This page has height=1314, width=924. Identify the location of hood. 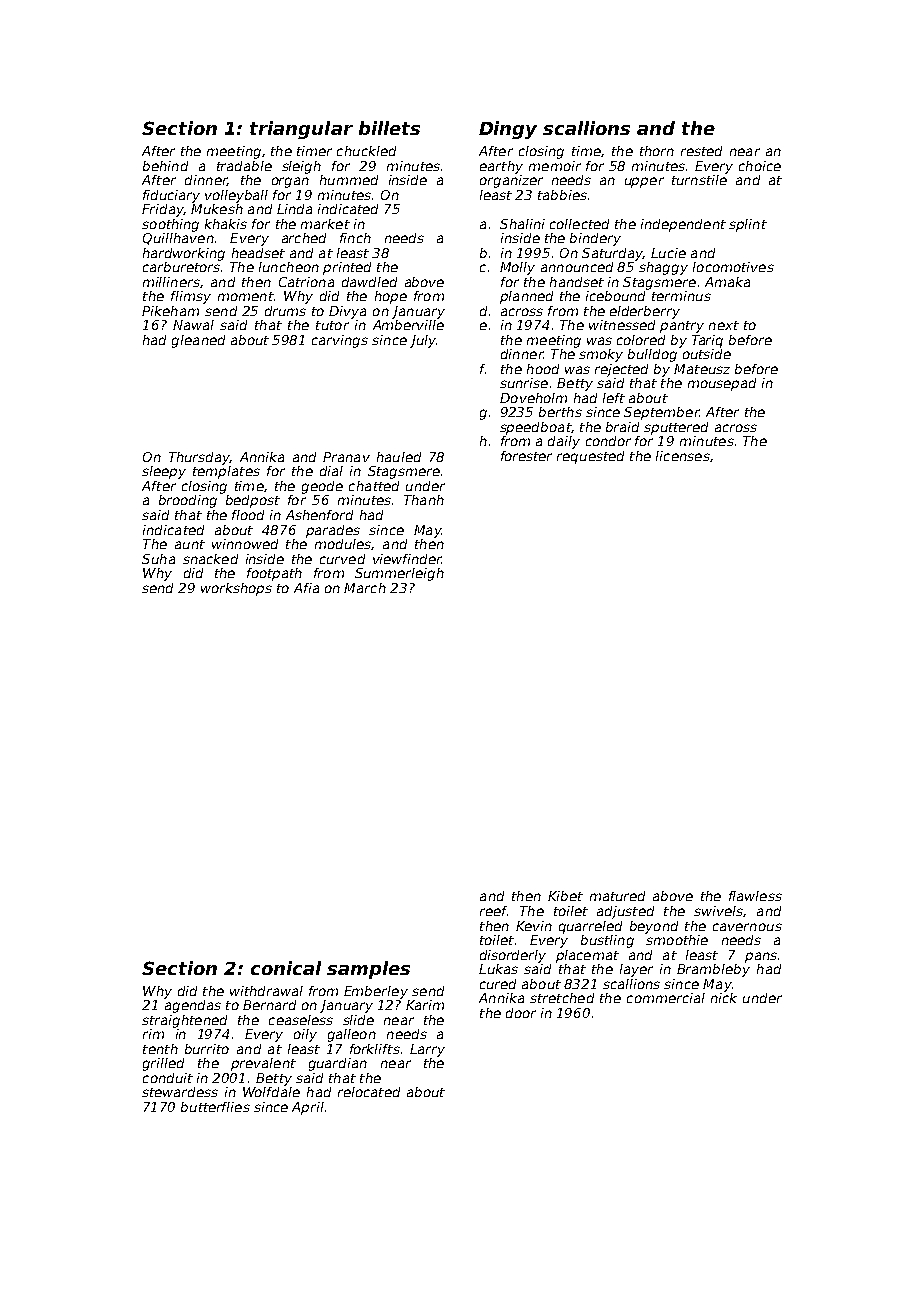
(543, 369).
